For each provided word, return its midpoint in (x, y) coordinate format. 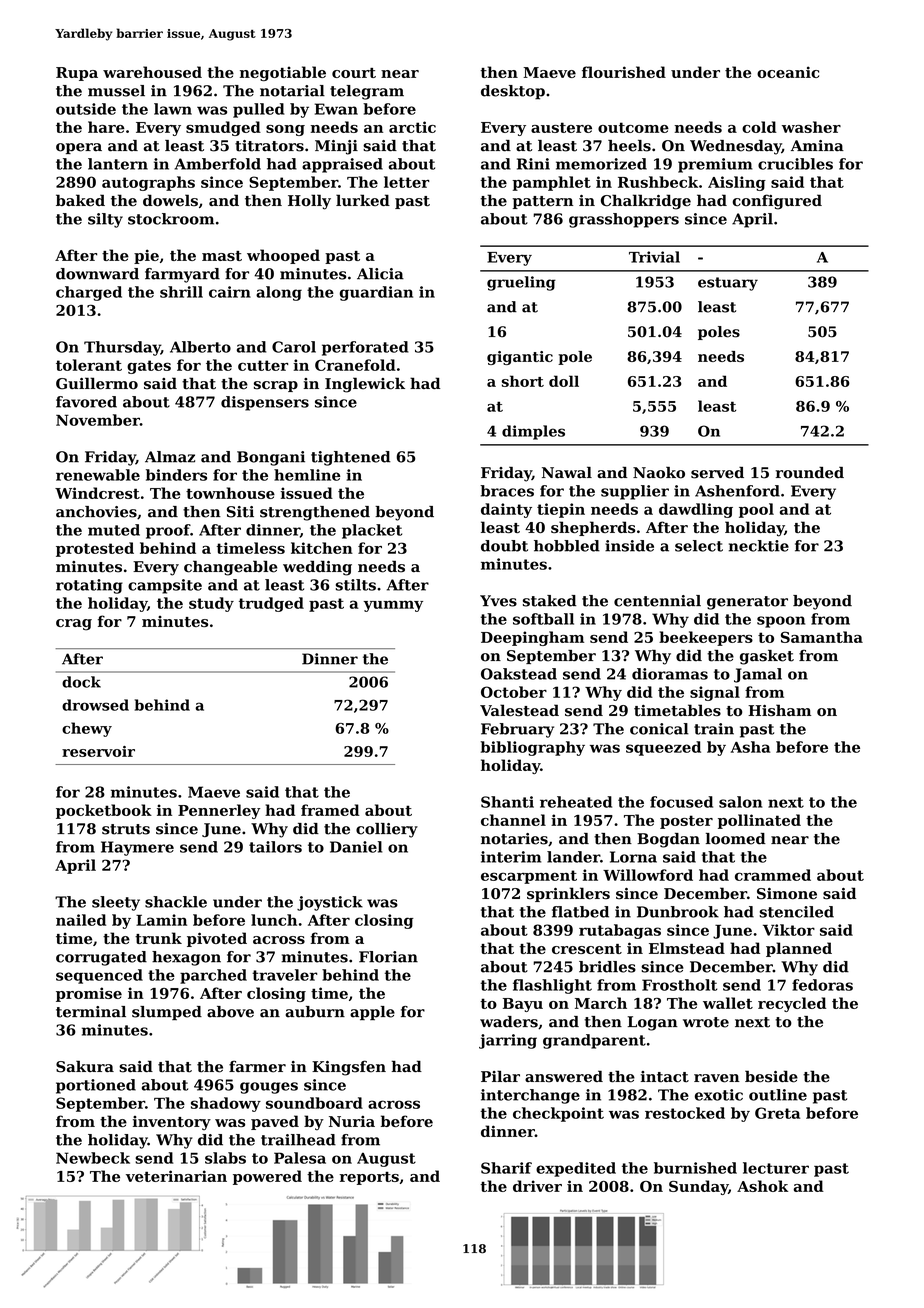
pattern (543, 202)
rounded (810, 473)
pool (756, 510)
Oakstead (519, 674)
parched (213, 976)
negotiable (283, 73)
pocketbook (104, 811)
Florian (388, 957)
